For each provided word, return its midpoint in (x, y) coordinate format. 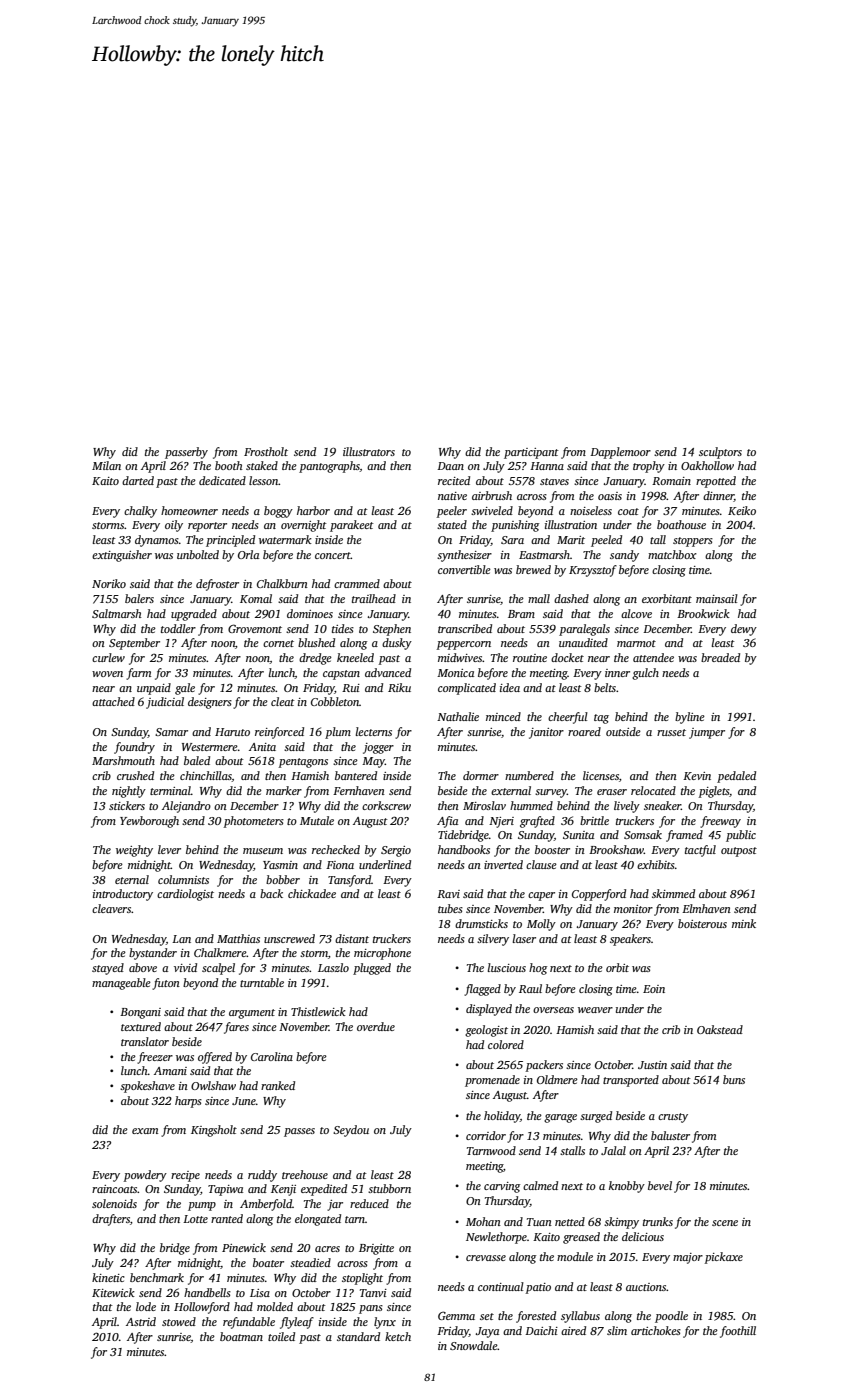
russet (671, 732)
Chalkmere (220, 952)
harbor (313, 510)
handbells (207, 1292)
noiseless (591, 510)
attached (113, 701)
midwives (460, 657)
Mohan (483, 1221)
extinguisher (122, 556)
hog (538, 969)
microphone (382, 954)
